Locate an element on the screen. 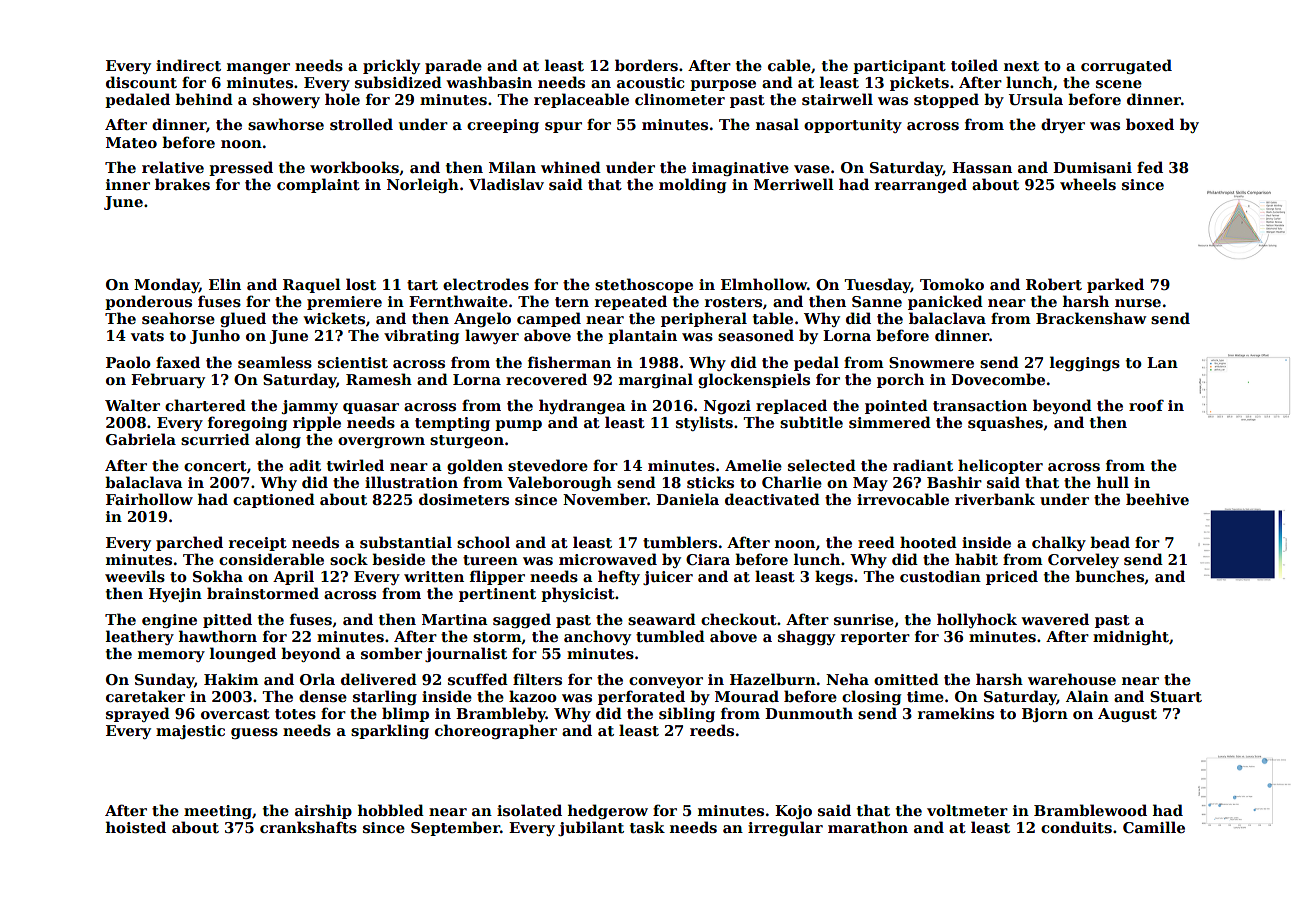 The height and width of the screenshot is (924, 1308). irregular is located at coordinates (785, 828).
